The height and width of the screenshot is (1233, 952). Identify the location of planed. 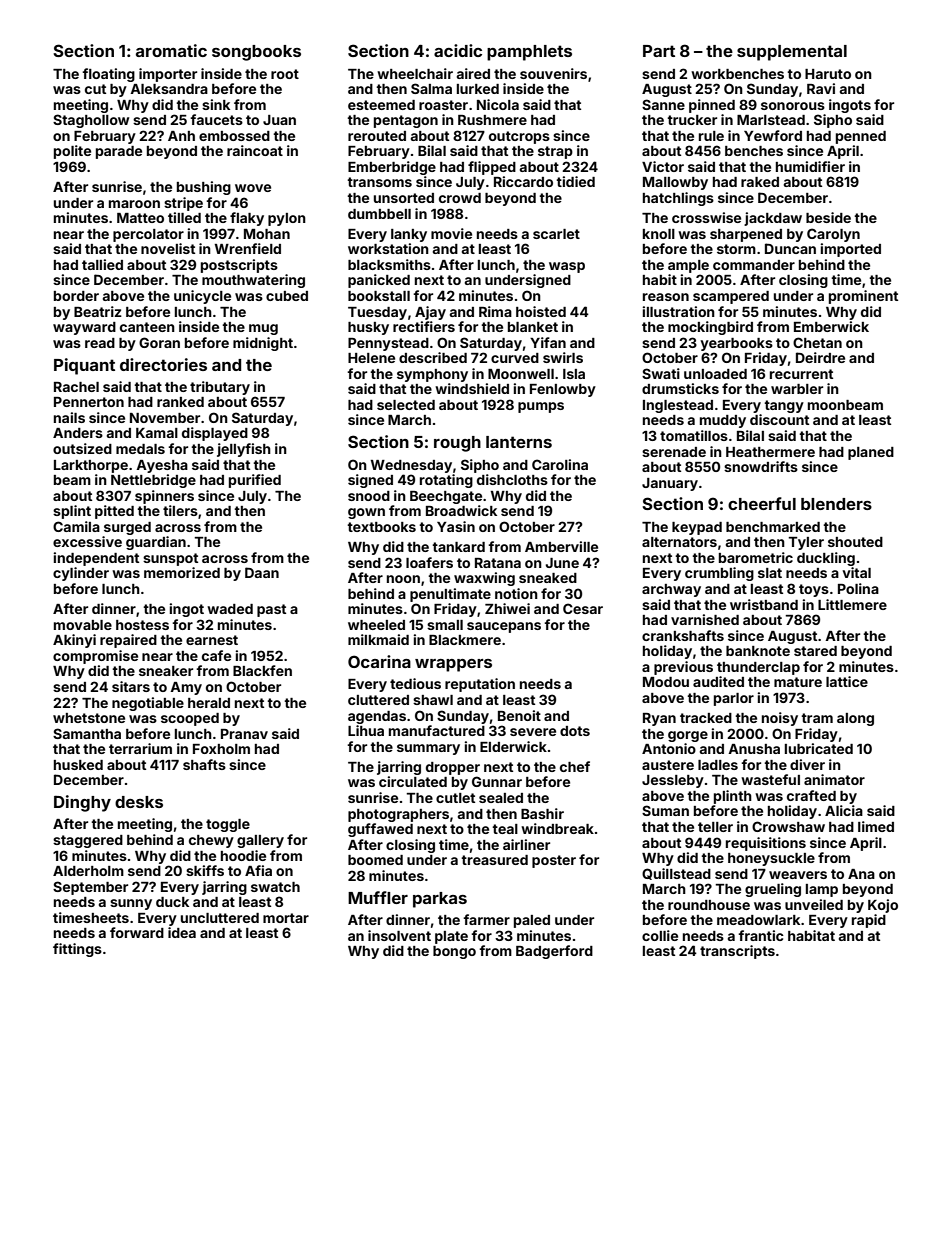
(871, 453).
